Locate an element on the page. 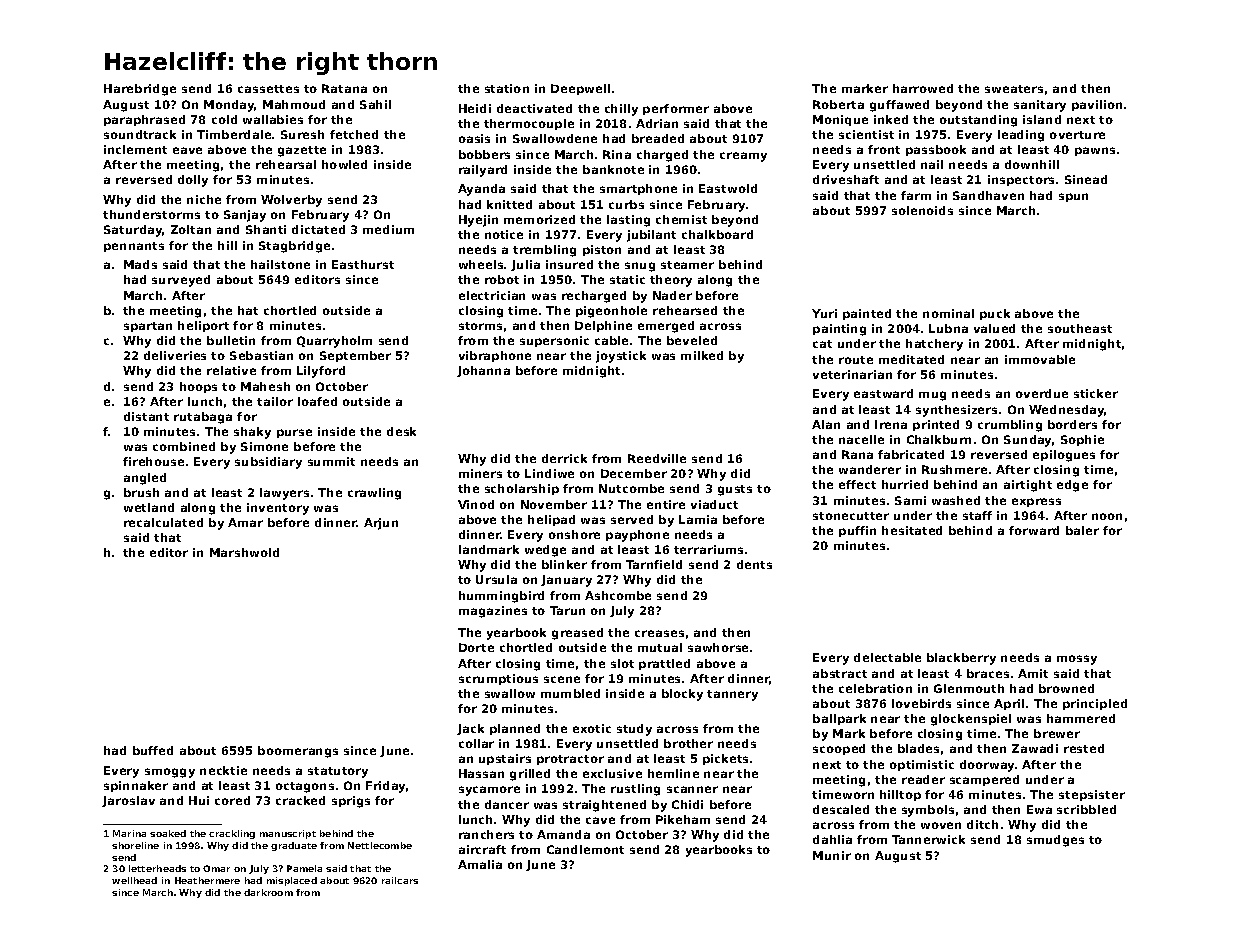 The height and width of the image is (952, 1233). distant is located at coordinates (146, 416).
